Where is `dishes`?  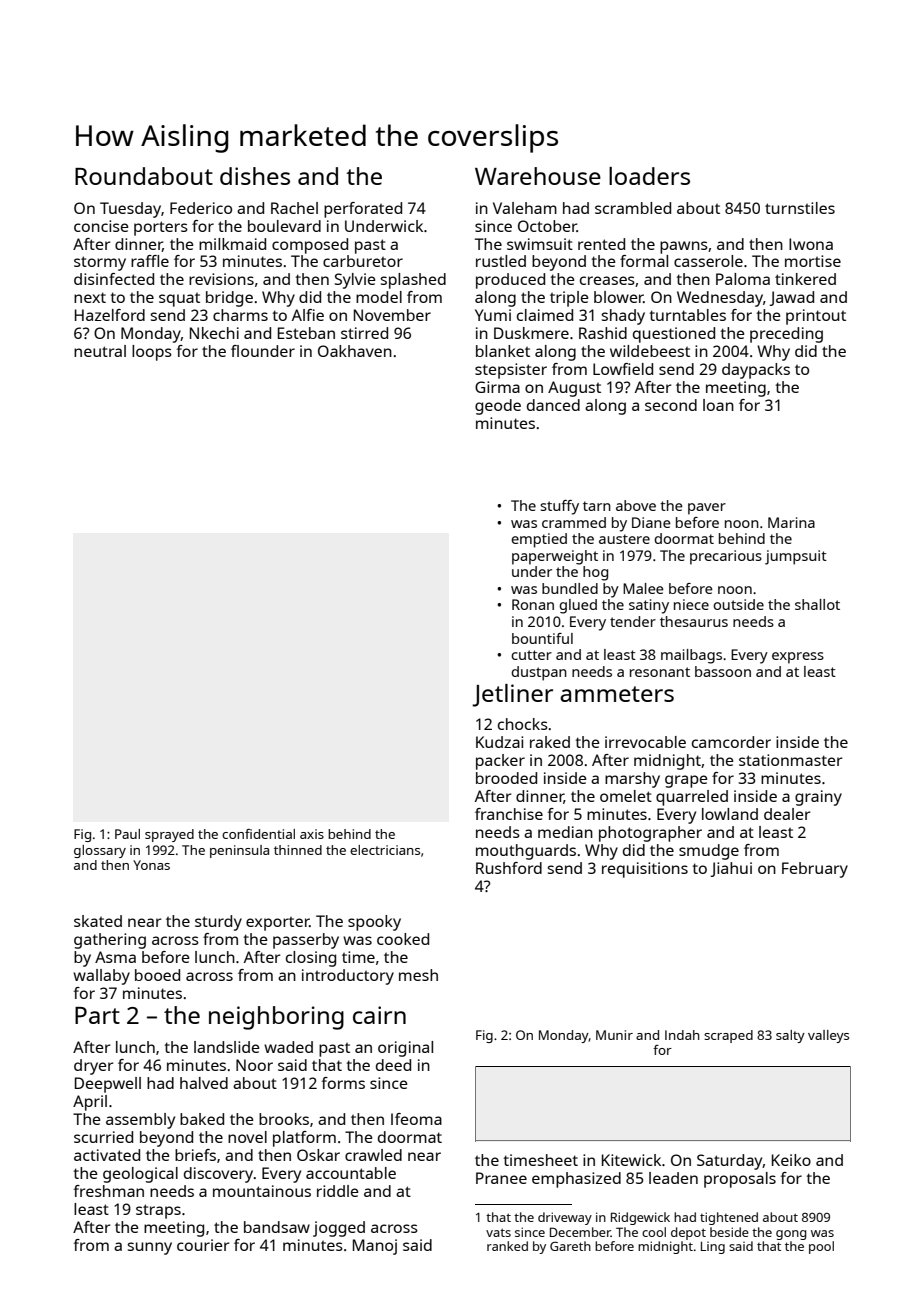 dishes is located at coordinates (255, 176).
